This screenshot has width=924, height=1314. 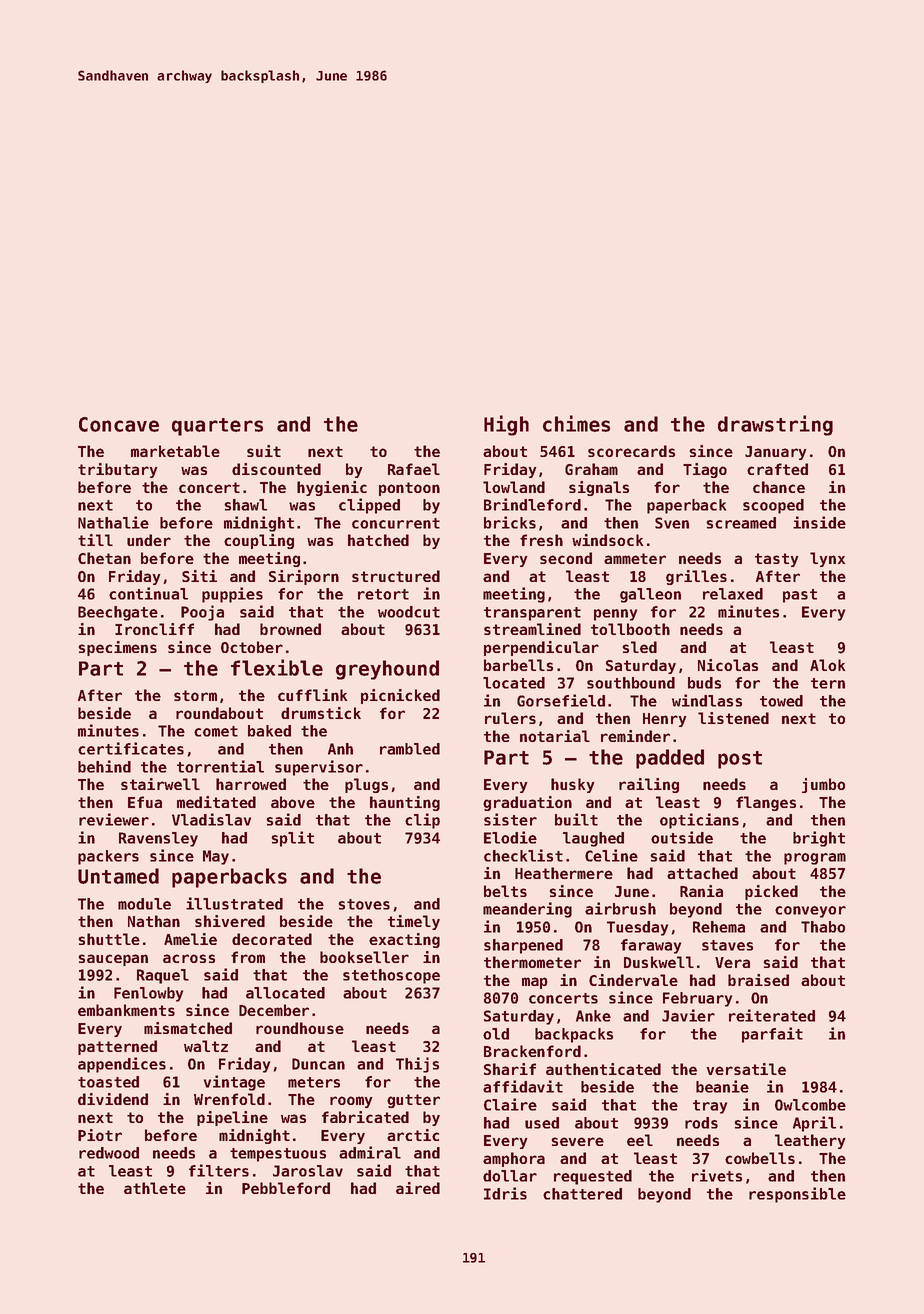 What do you see at coordinates (119, 424) in the screenshot?
I see `Concave` at bounding box center [119, 424].
